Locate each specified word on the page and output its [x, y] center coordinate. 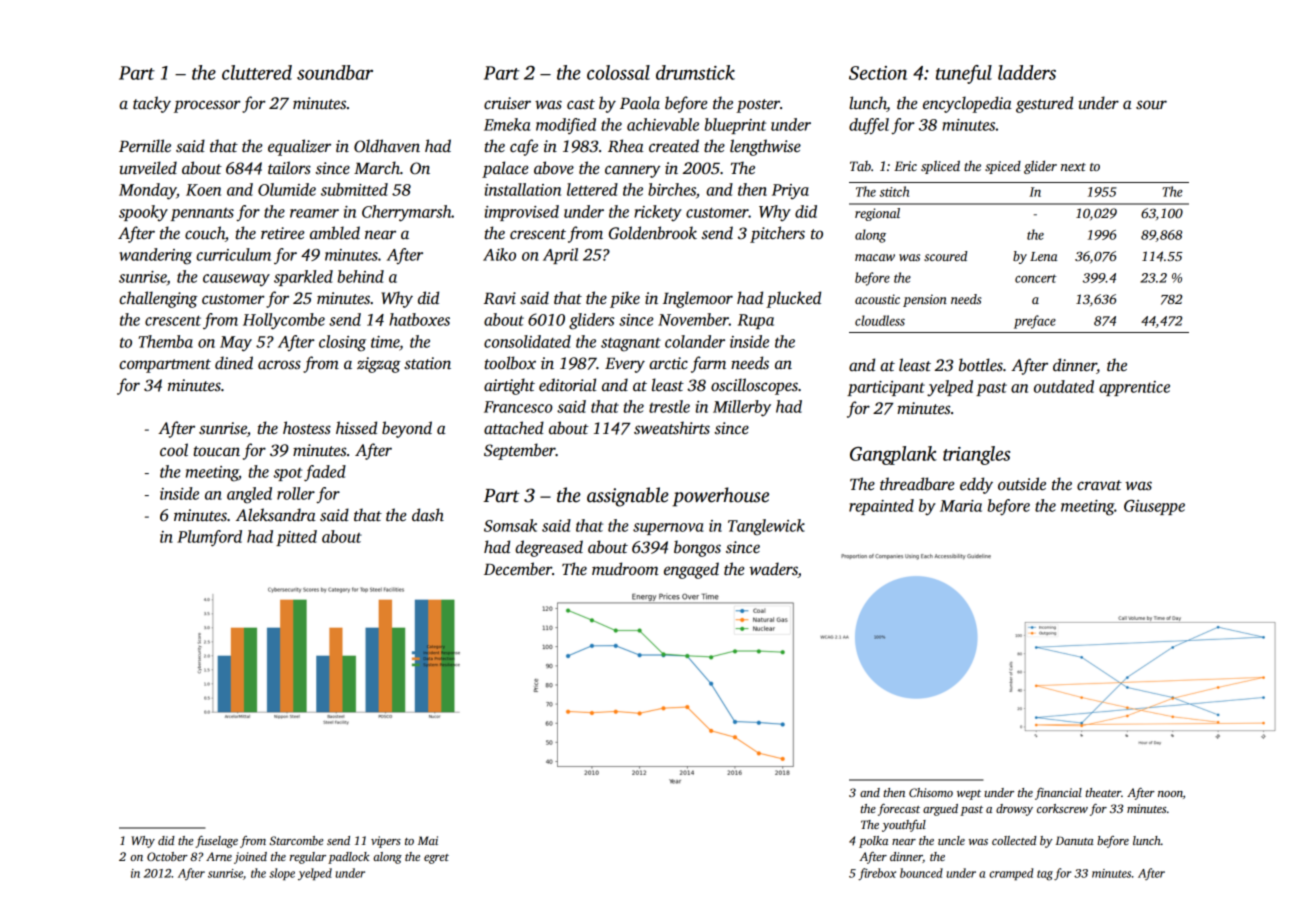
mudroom [625, 568]
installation [523, 189]
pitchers [777, 234]
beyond [407, 429]
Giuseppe [1154, 507]
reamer [314, 213]
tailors [289, 167]
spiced [1003, 167]
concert [1036, 278]
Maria [961, 506]
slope [282, 874]
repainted [881, 507]
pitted [296, 538]
